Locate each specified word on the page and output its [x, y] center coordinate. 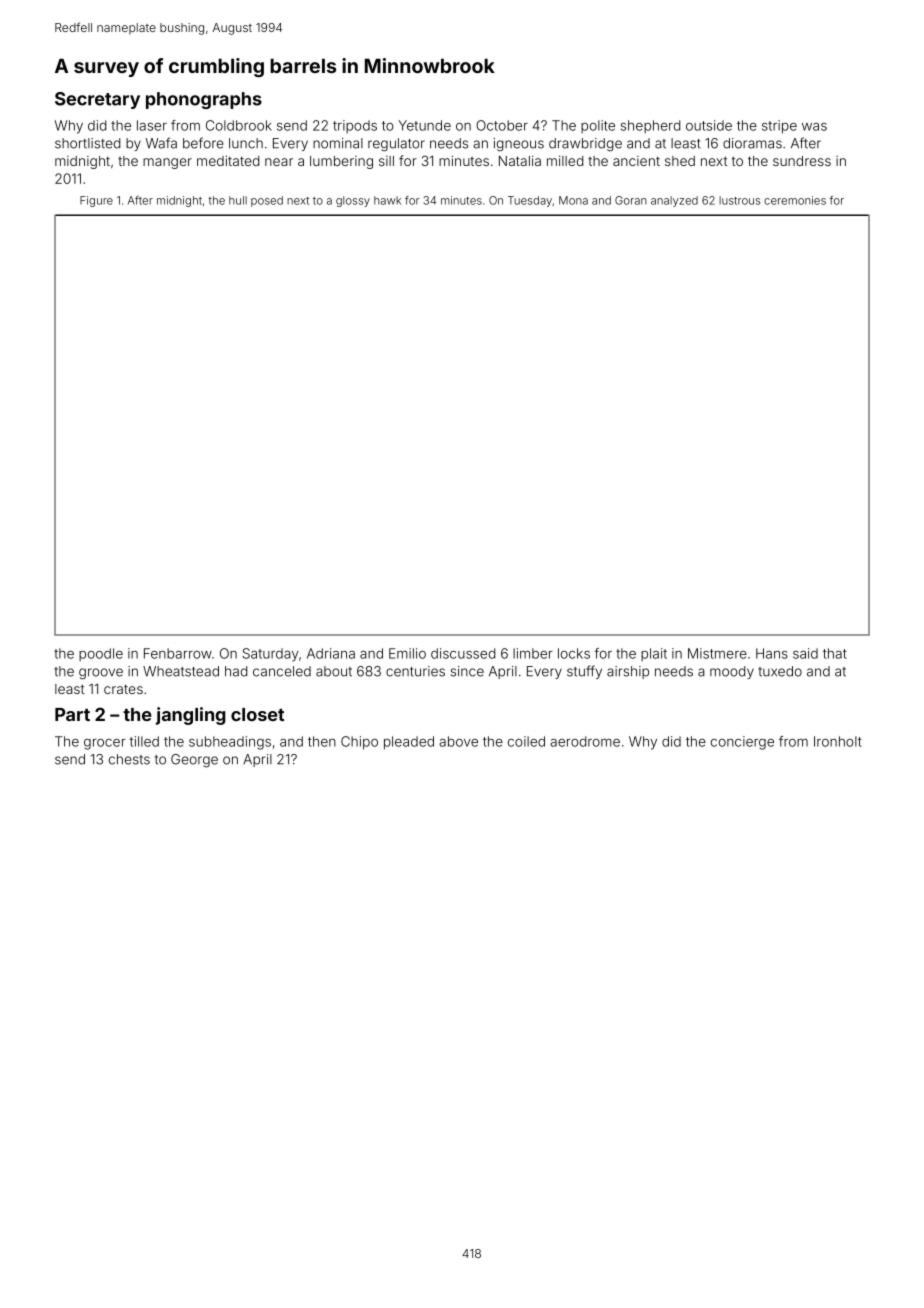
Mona [573, 200]
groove [101, 674]
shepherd [650, 126]
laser [152, 125]
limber [533, 653]
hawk [387, 200]
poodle [101, 654]
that [835, 653]
